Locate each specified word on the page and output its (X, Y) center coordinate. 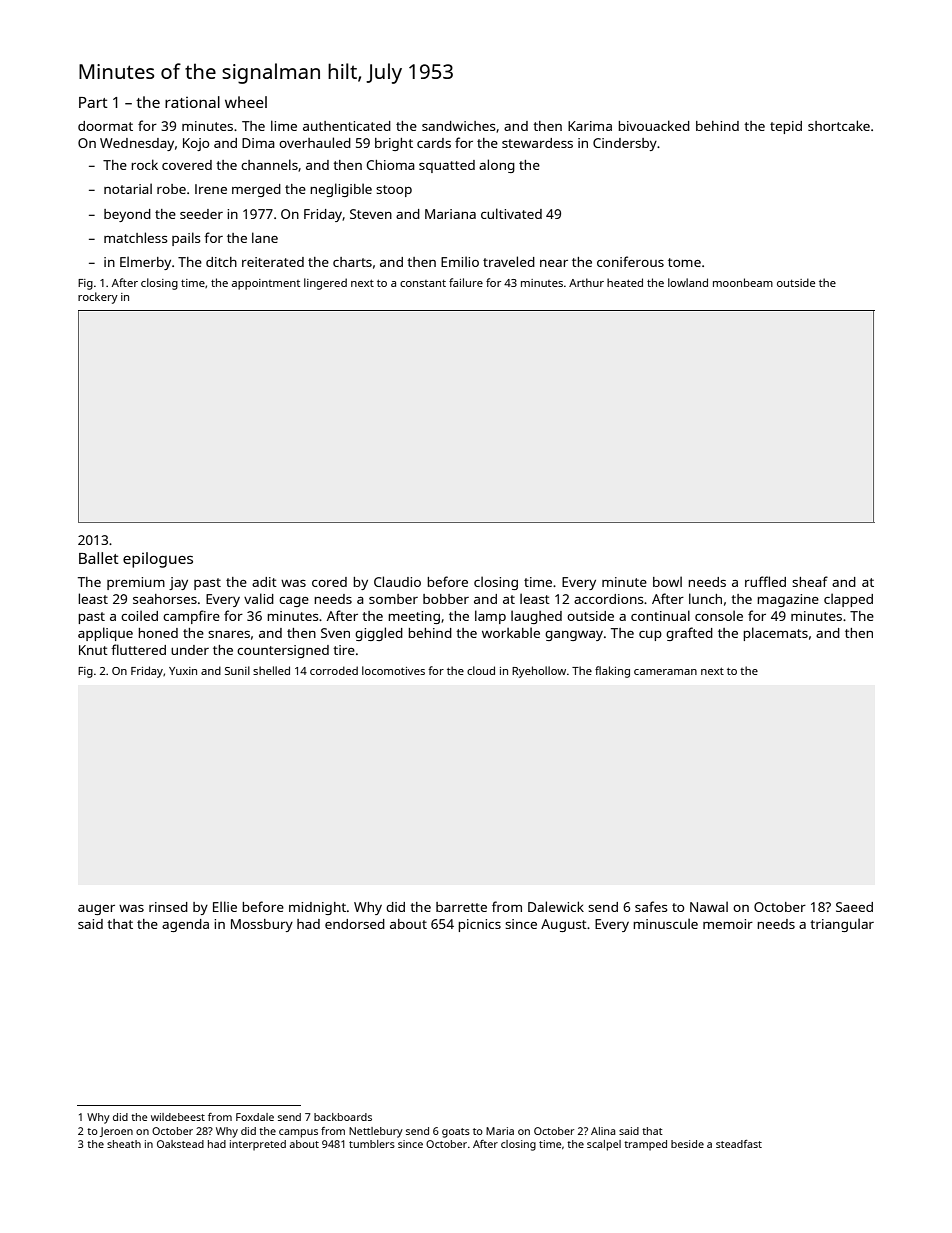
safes (651, 906)
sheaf (810, 581)
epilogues (158, 560)
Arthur (586, 282)
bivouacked (654, 125)
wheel (246, 102)
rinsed (168, 907)
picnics (479, 925)
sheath (124, 1144)
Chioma (391, 165)
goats (456, 1133)
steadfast (739, 1144)
